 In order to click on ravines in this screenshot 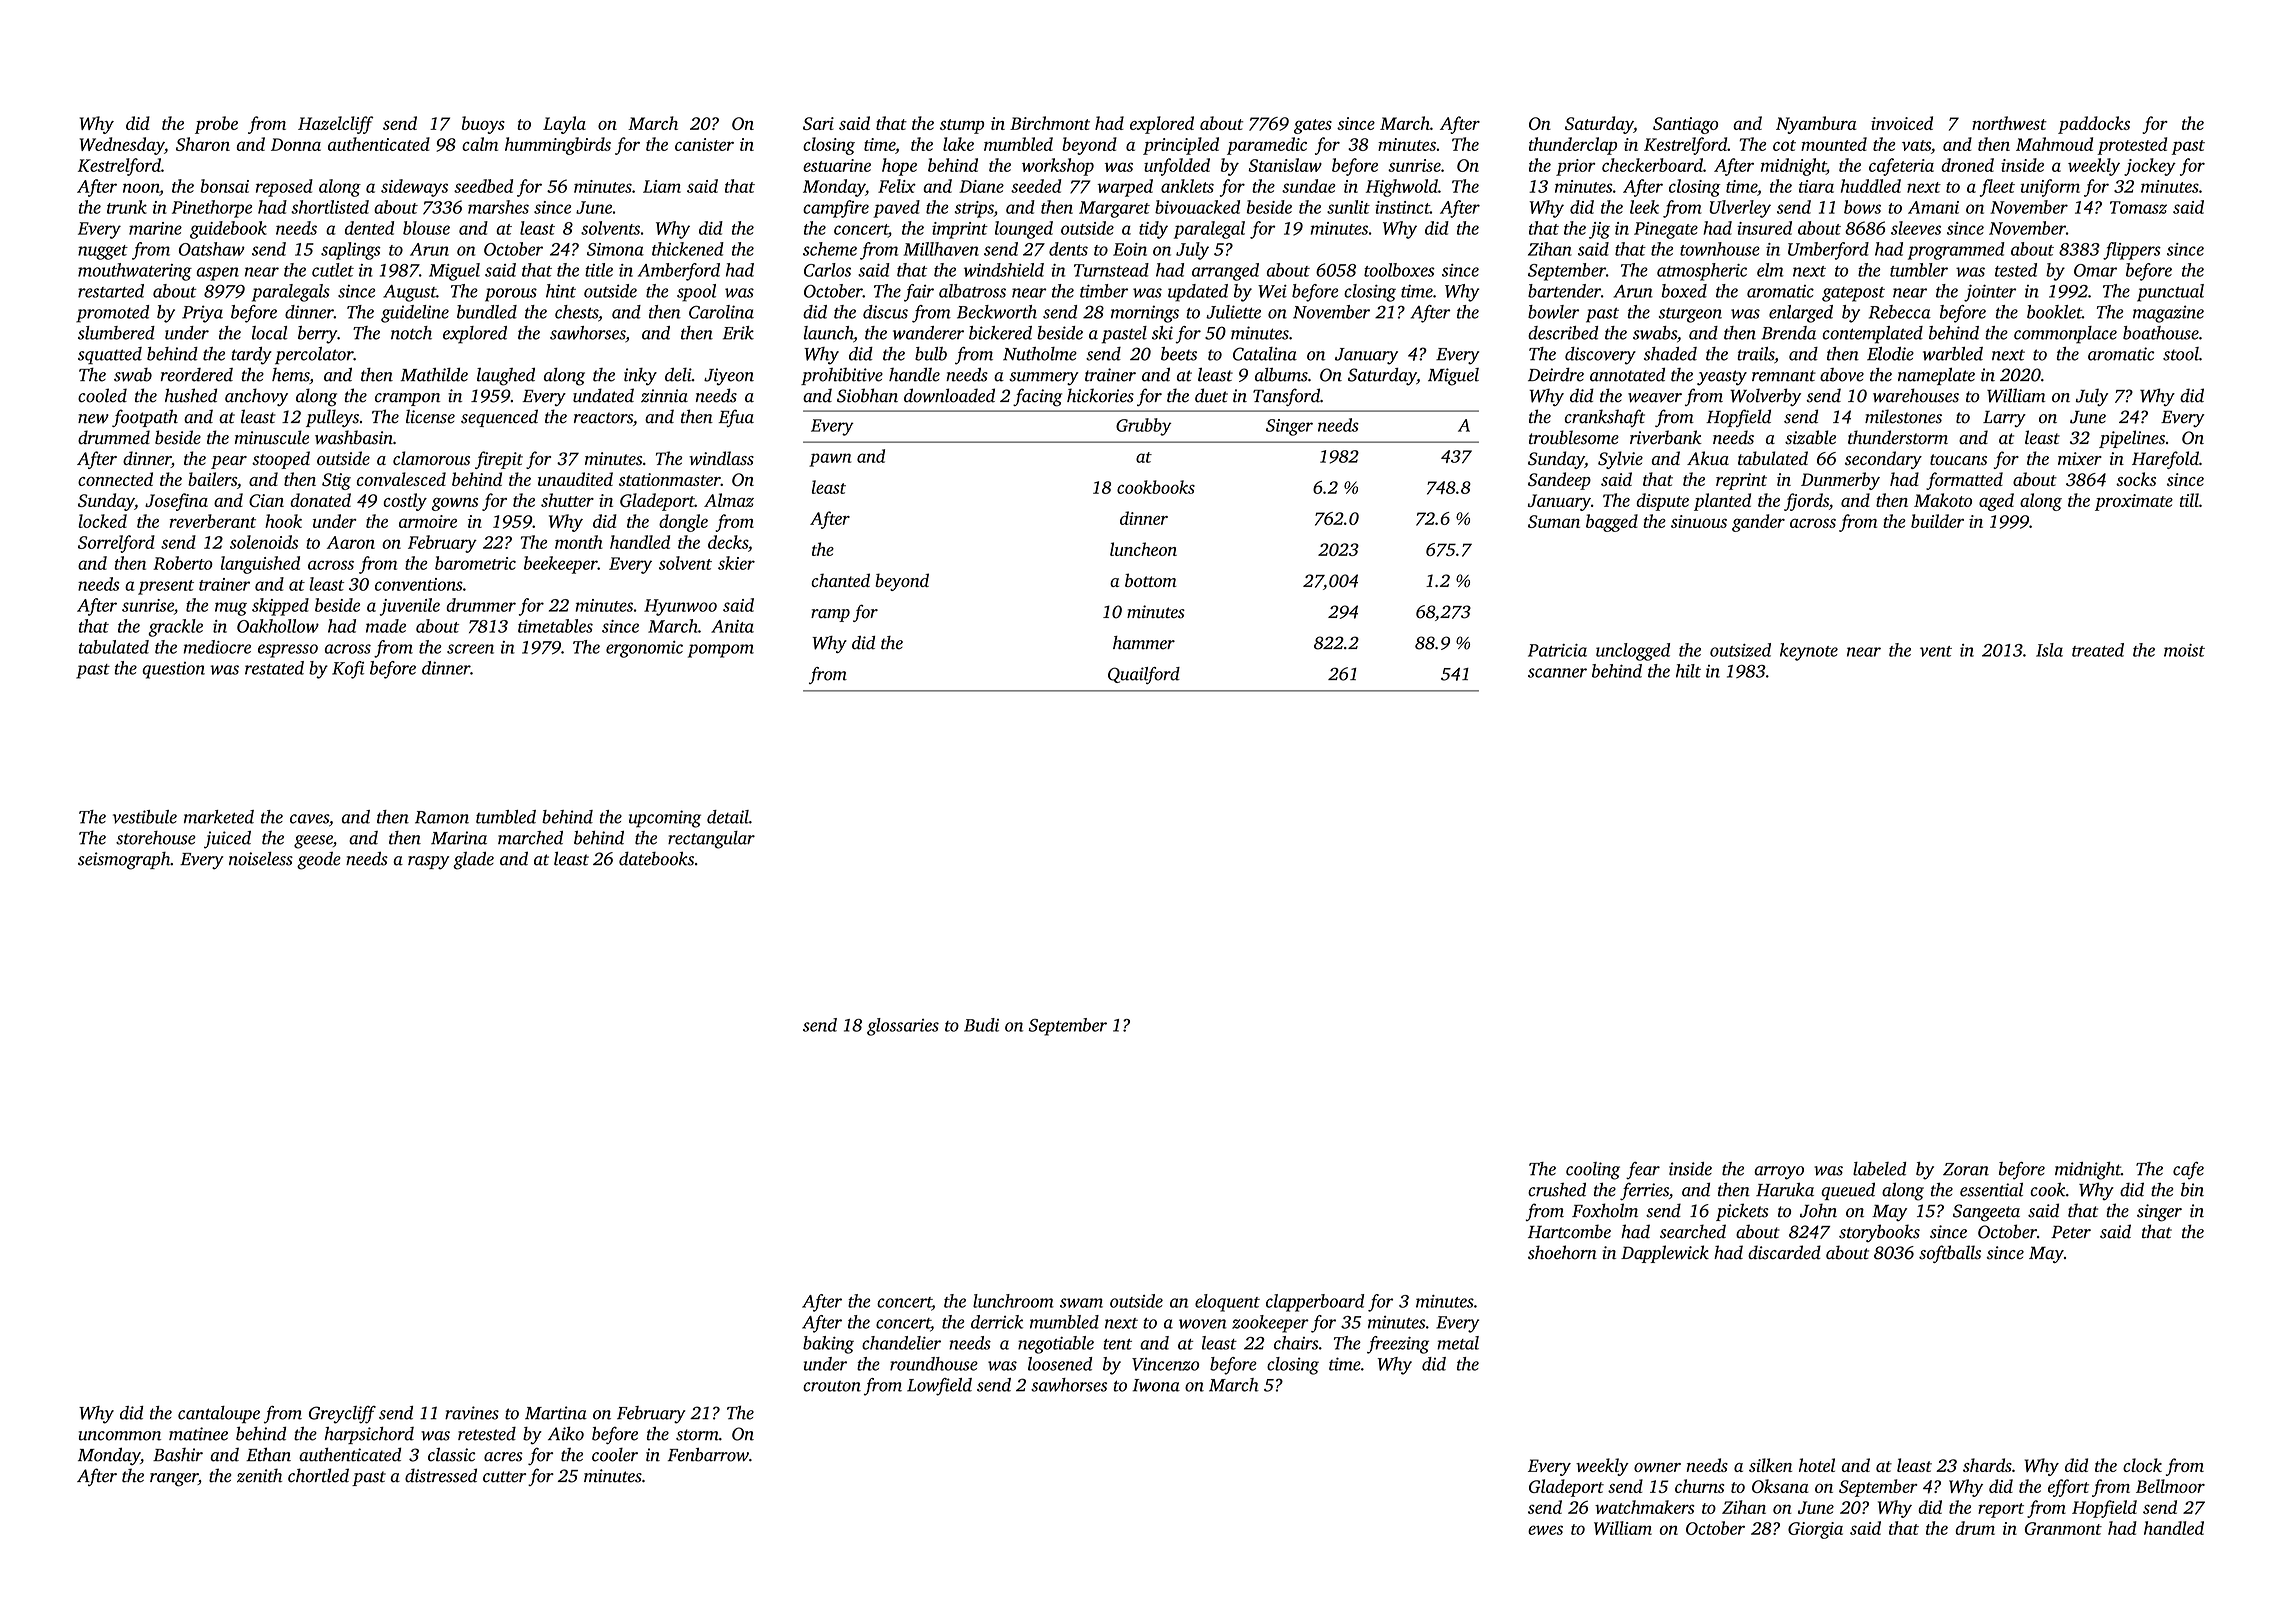, I will do `click(472, 1413)`.
